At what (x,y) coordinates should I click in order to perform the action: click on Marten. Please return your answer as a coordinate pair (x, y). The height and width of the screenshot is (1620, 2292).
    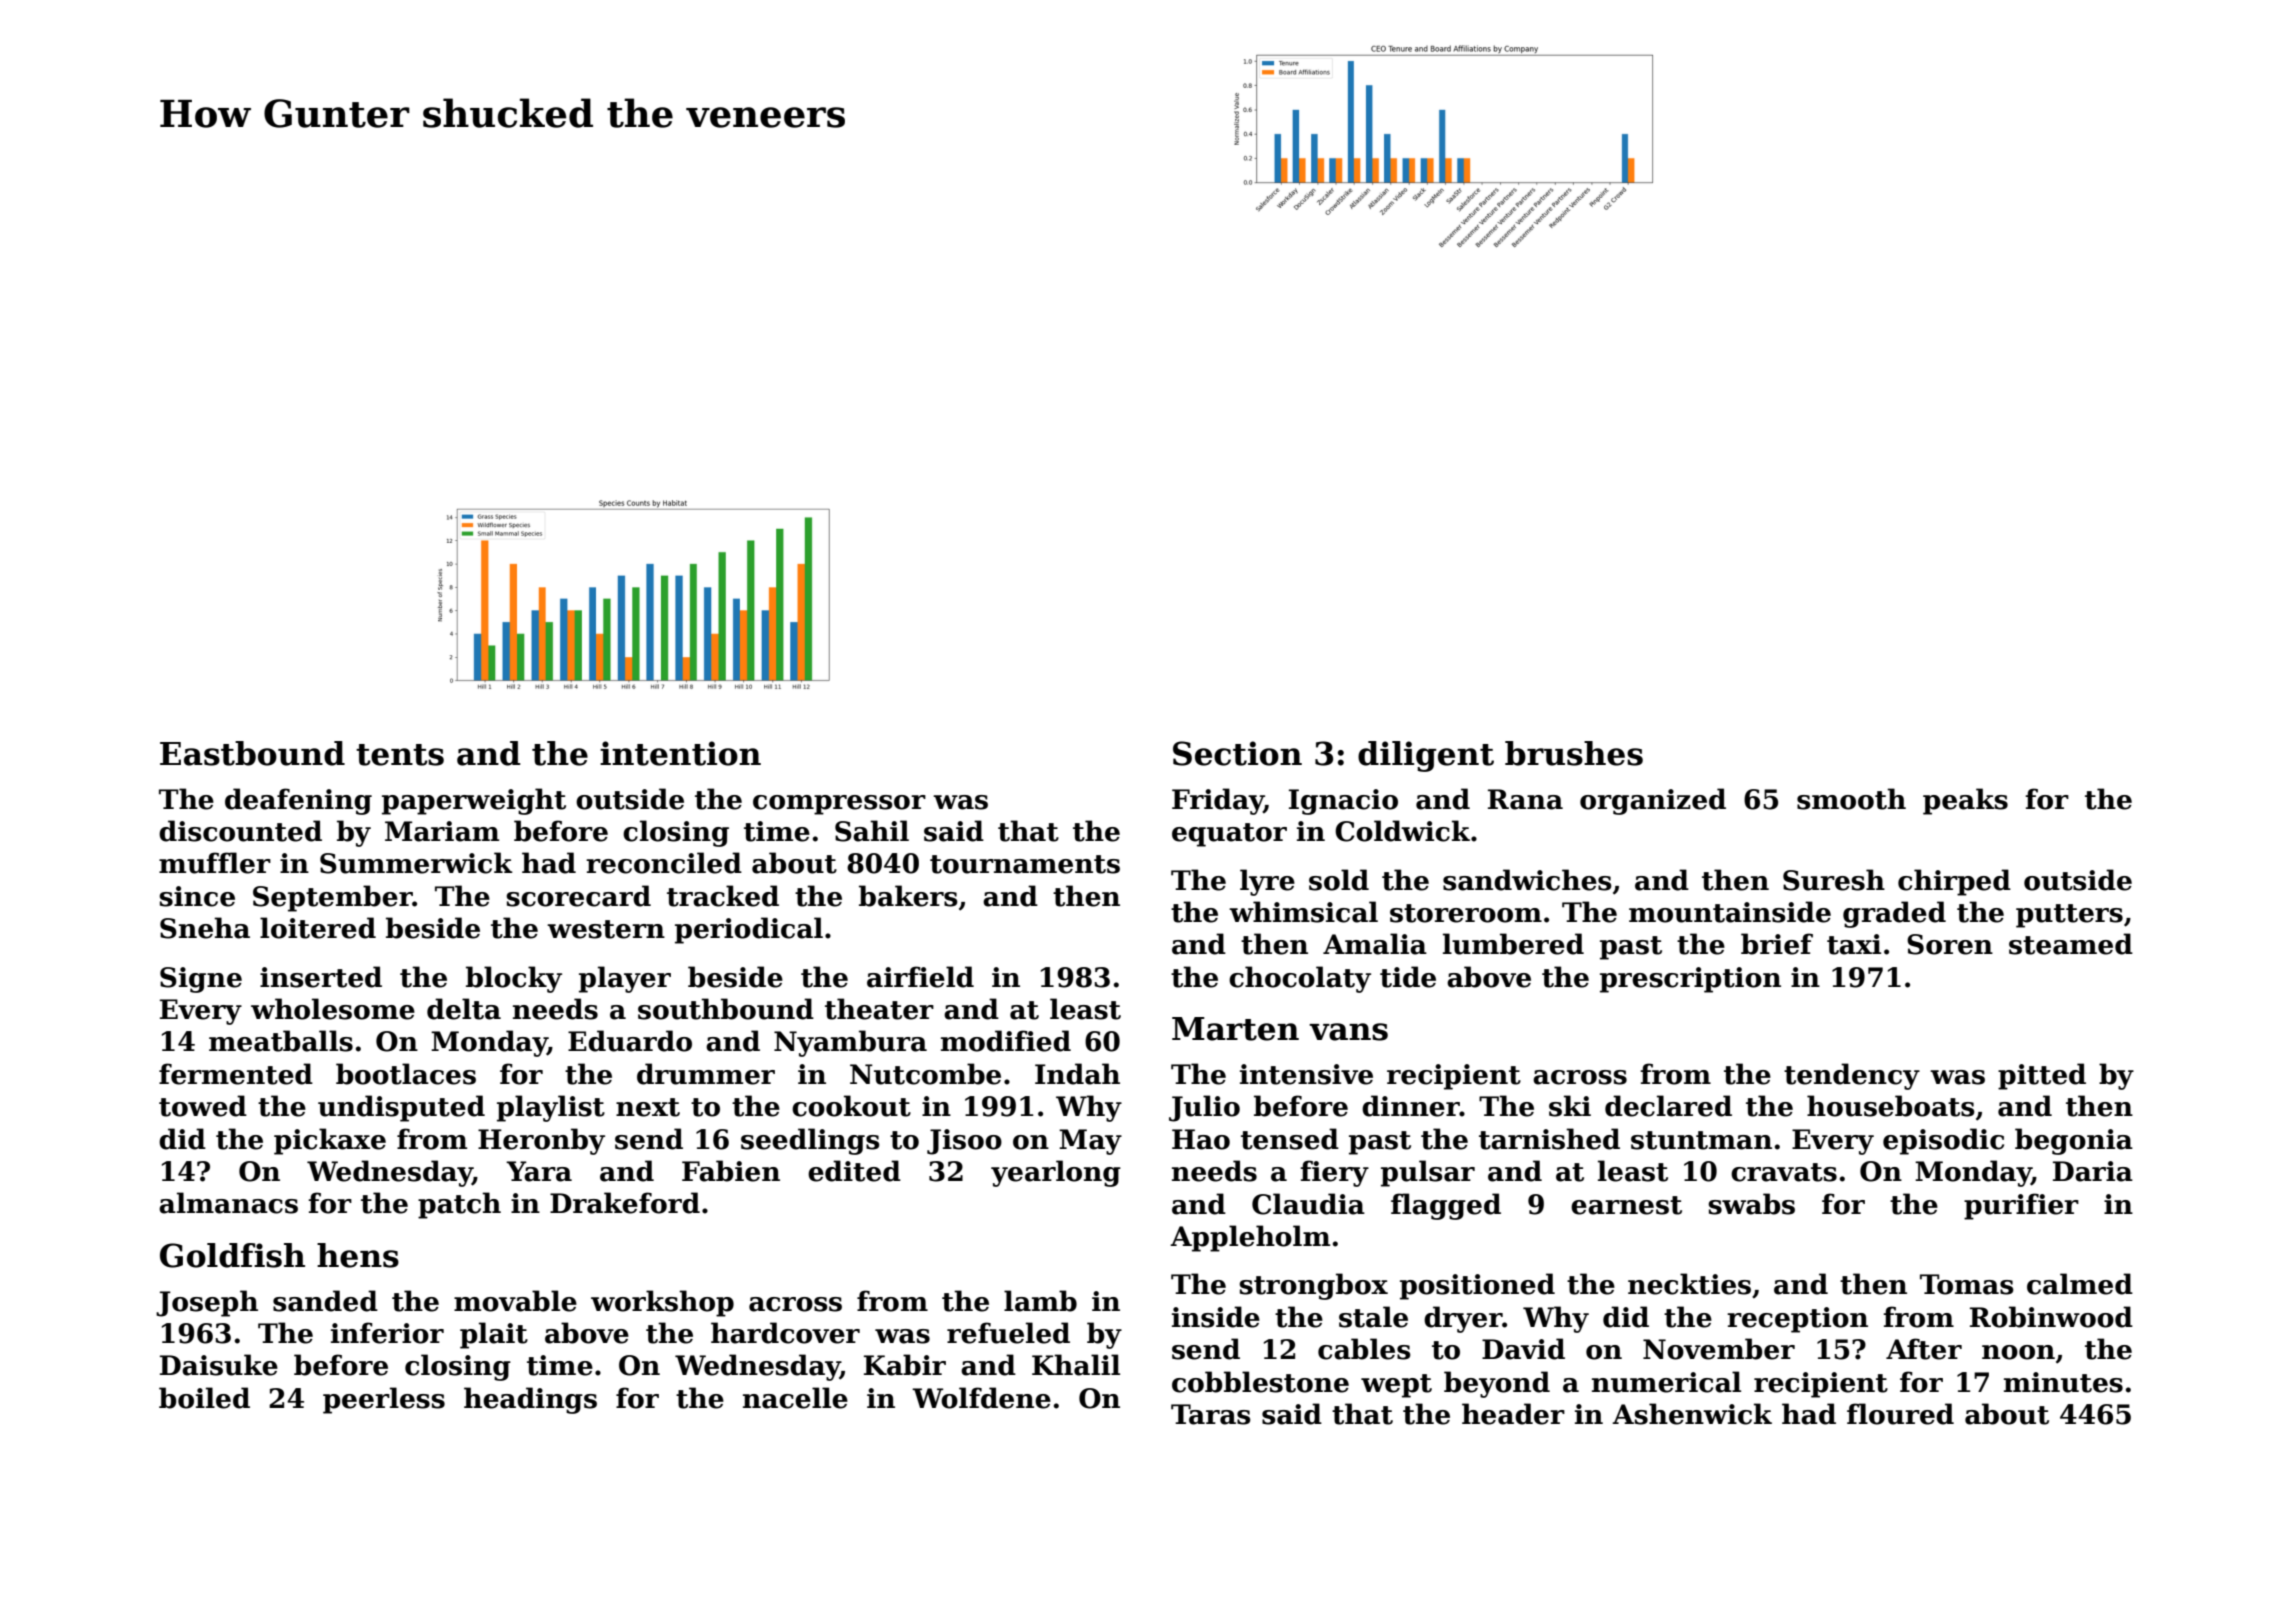
    Looking at the image, I should click on (1235, 1029).
